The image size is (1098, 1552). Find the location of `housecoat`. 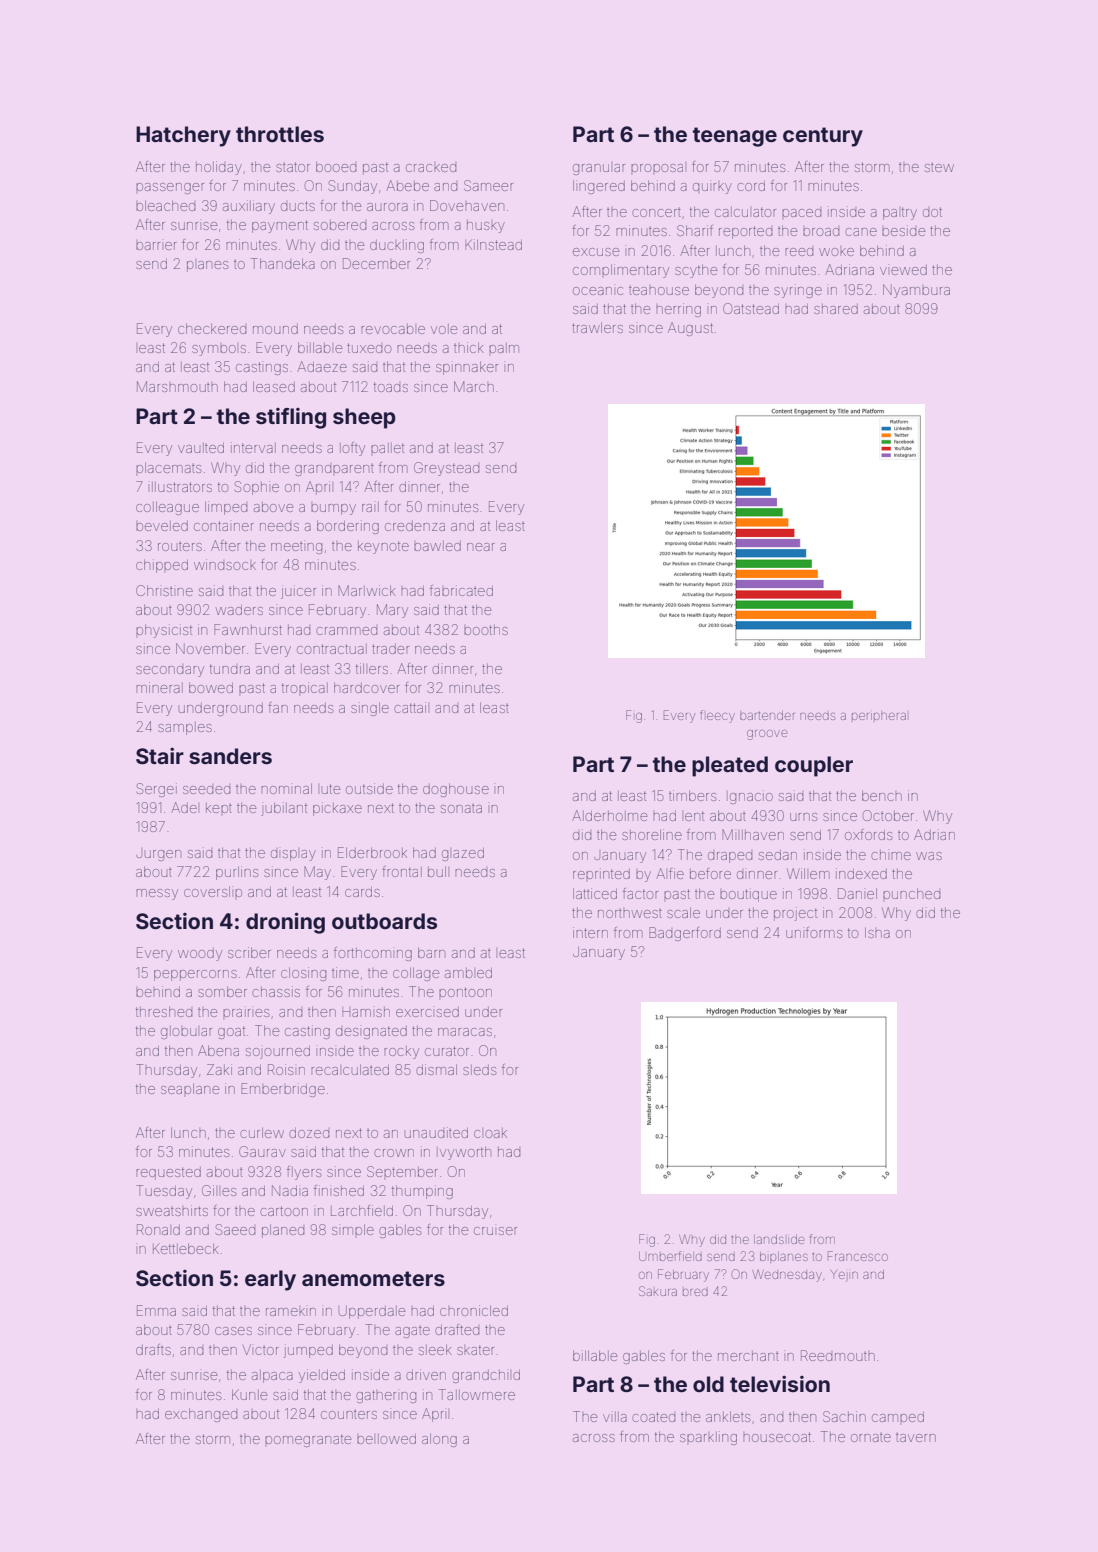

housecoat is located at coordinates (777, 1437).
